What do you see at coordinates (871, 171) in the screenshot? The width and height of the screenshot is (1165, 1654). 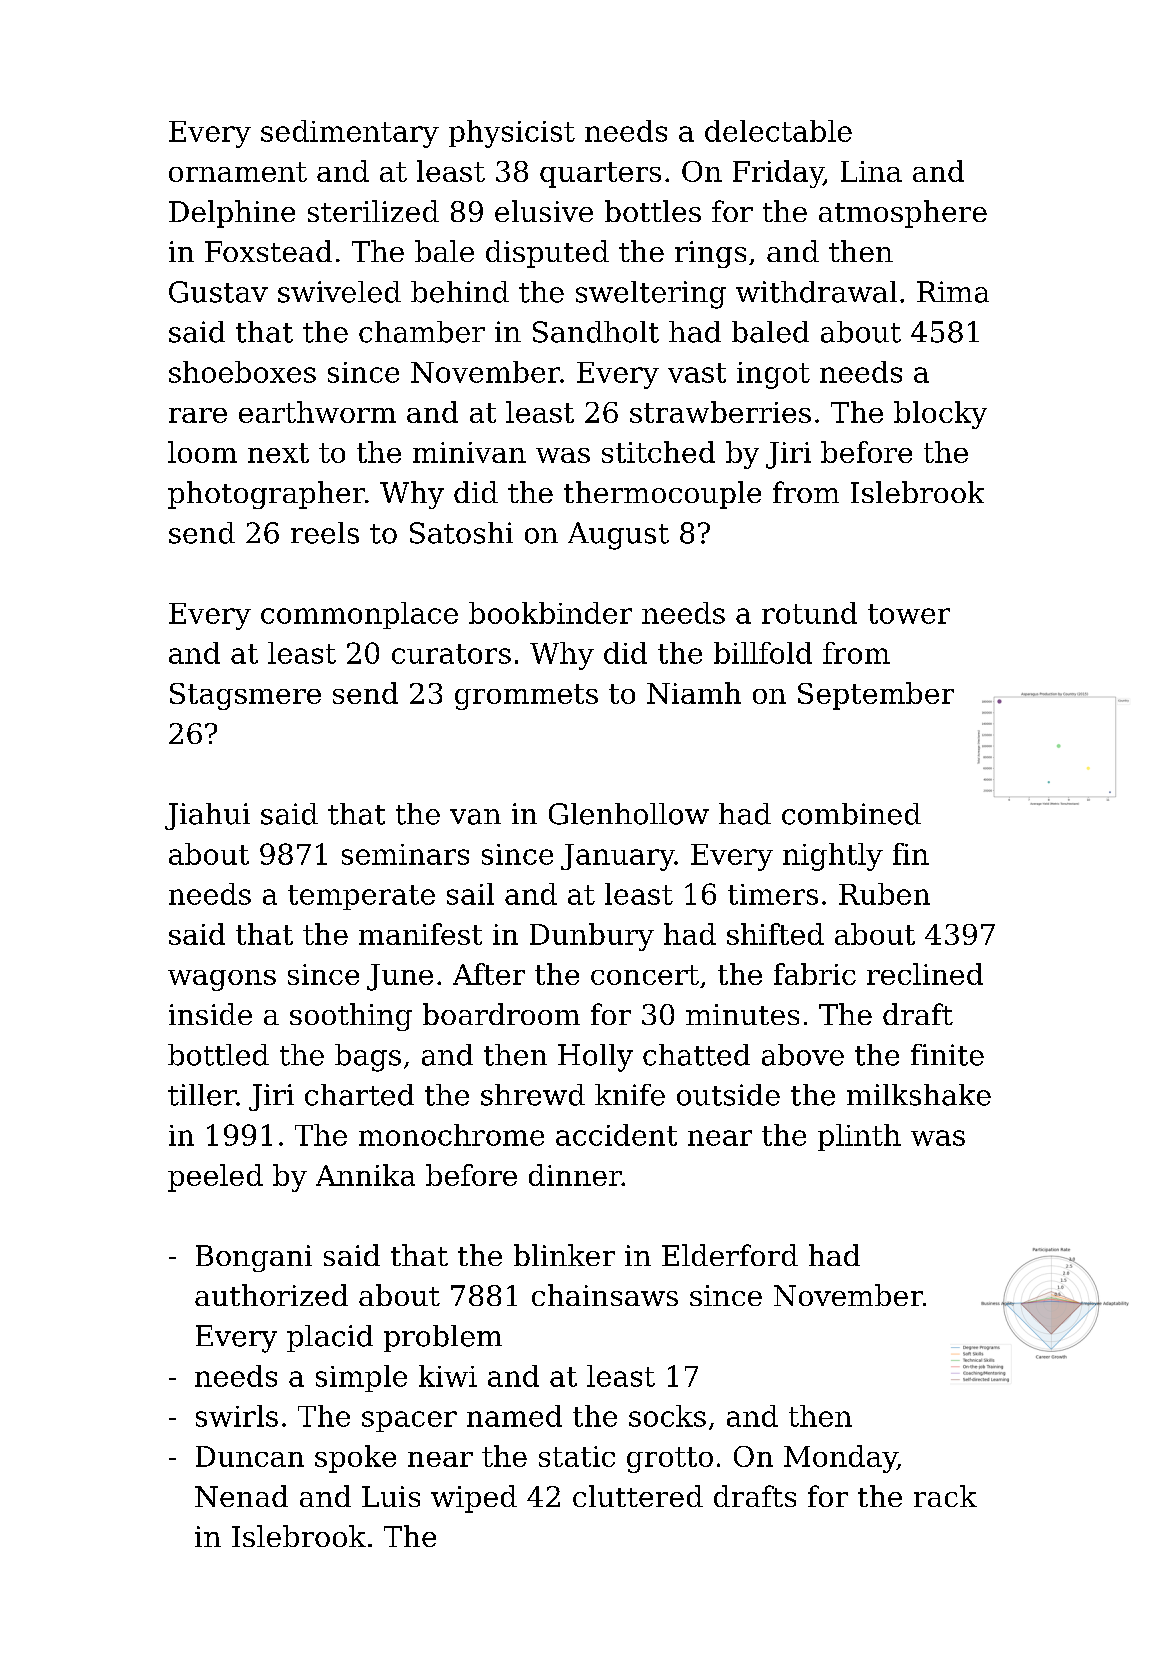 I see `Lina` at bounding box center [871, 171].
